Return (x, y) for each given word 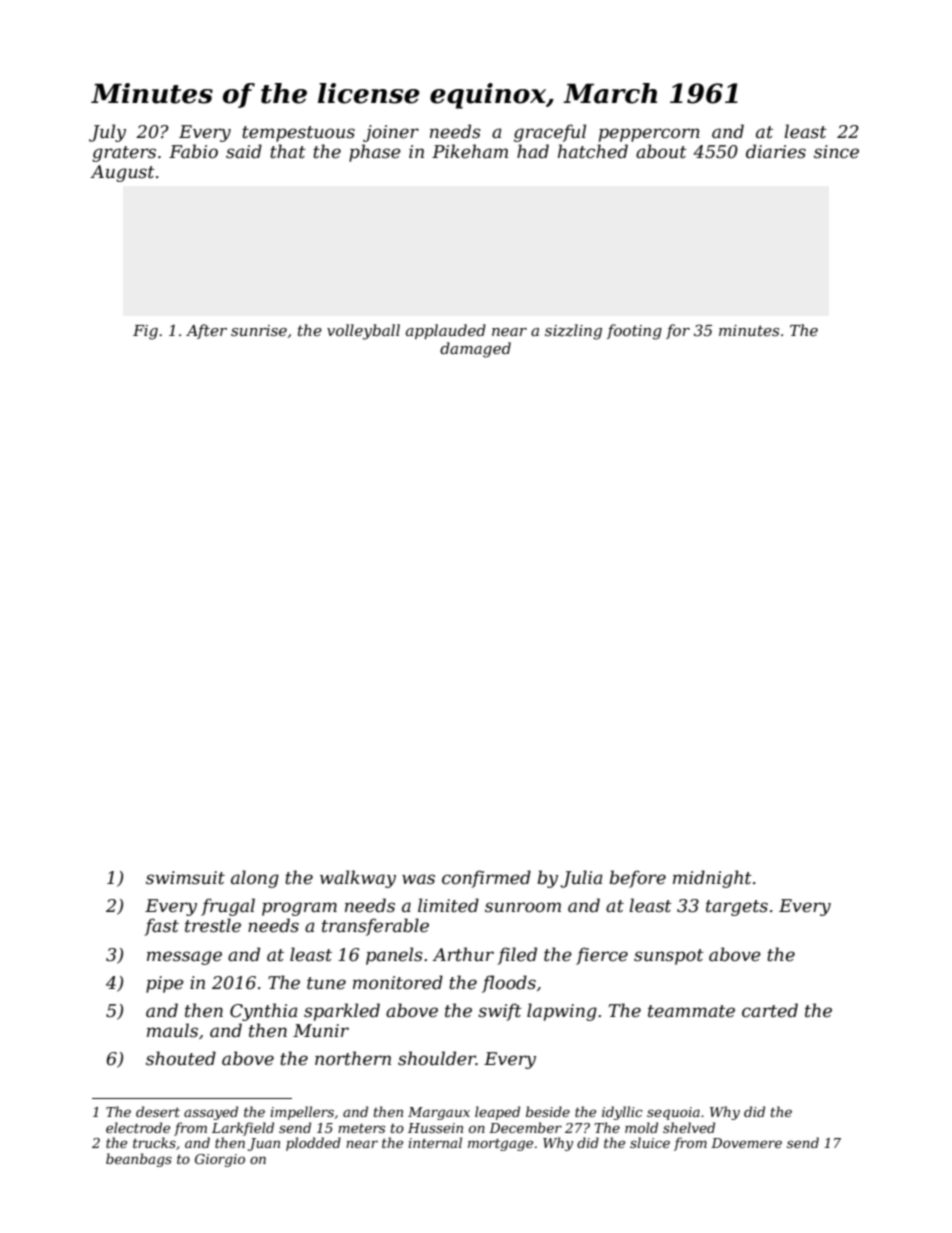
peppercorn (649, 135)
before (637, 879)
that (288, 151)
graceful (550, 133)
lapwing (562, 1012)
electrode (138, 1127)
